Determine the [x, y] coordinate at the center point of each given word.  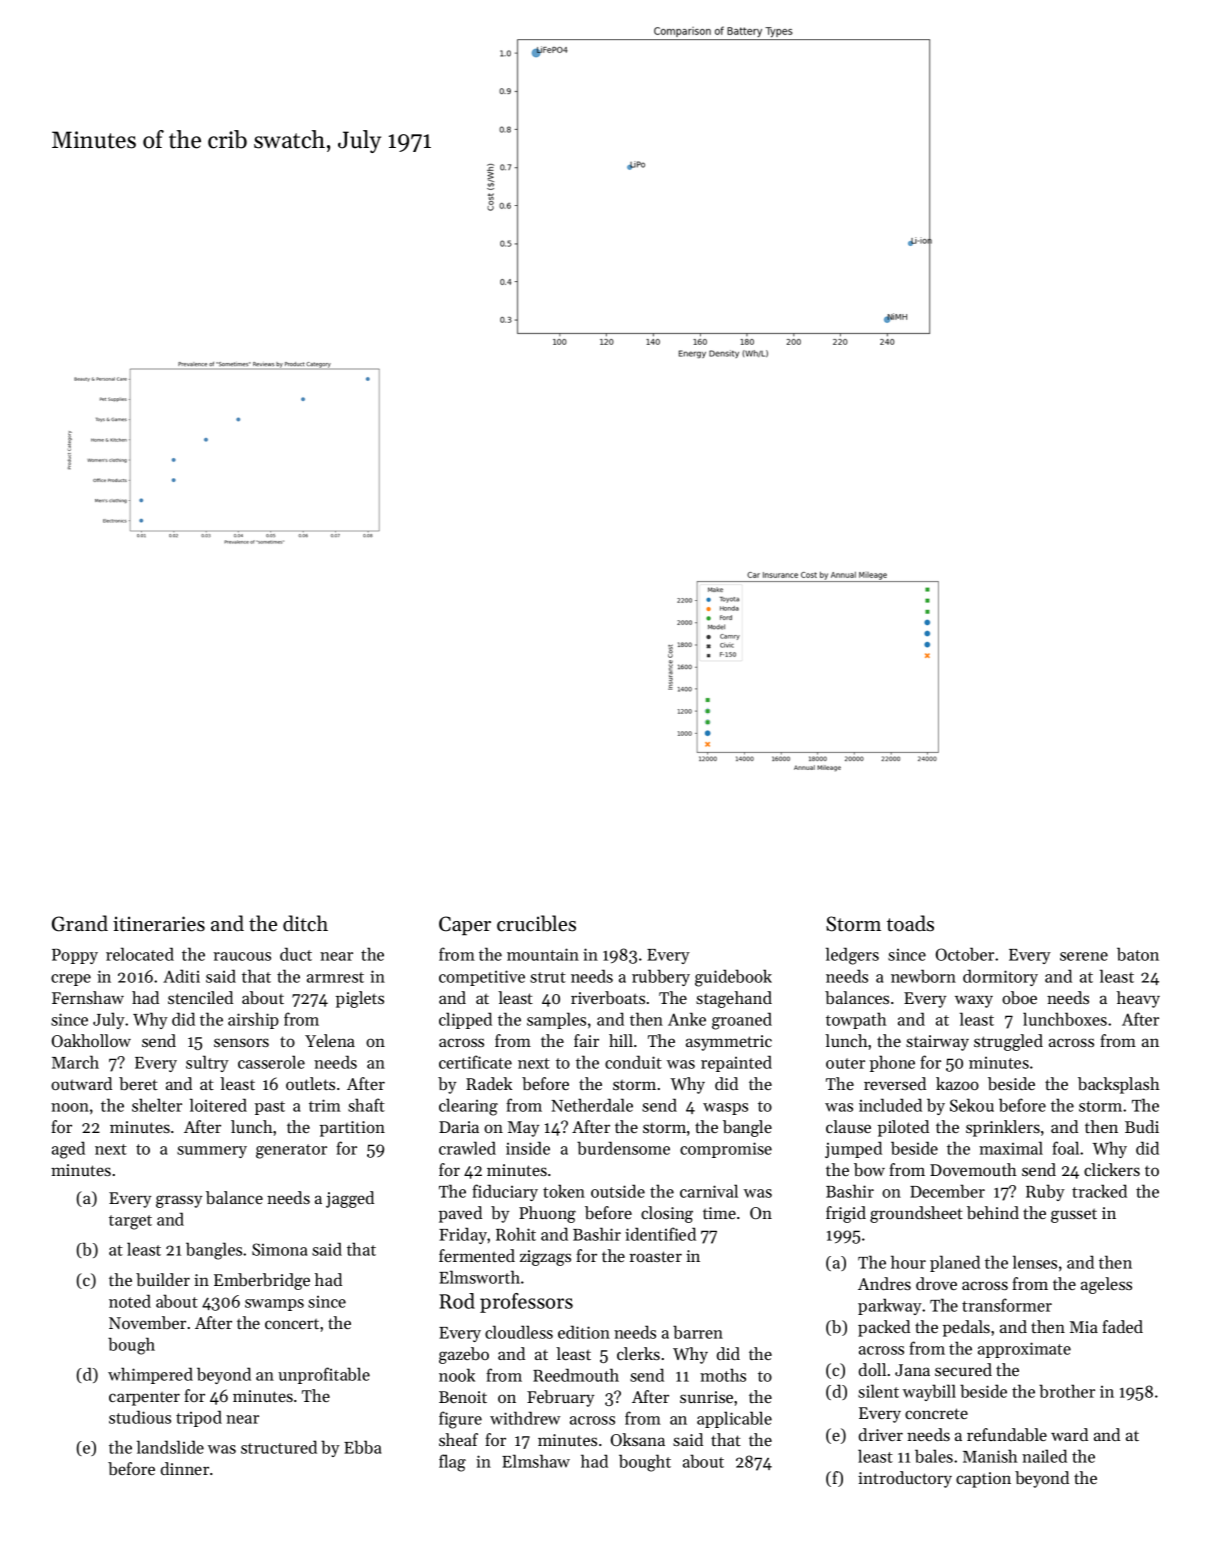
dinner [185, 1468]
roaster [655, 1256]
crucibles [536, 923]
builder [163, 1279]
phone [892, 1063]
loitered [218, 1105]
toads [910, 923]
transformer [1007, 1305]
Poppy [75, 956]
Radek [489, 1083]
